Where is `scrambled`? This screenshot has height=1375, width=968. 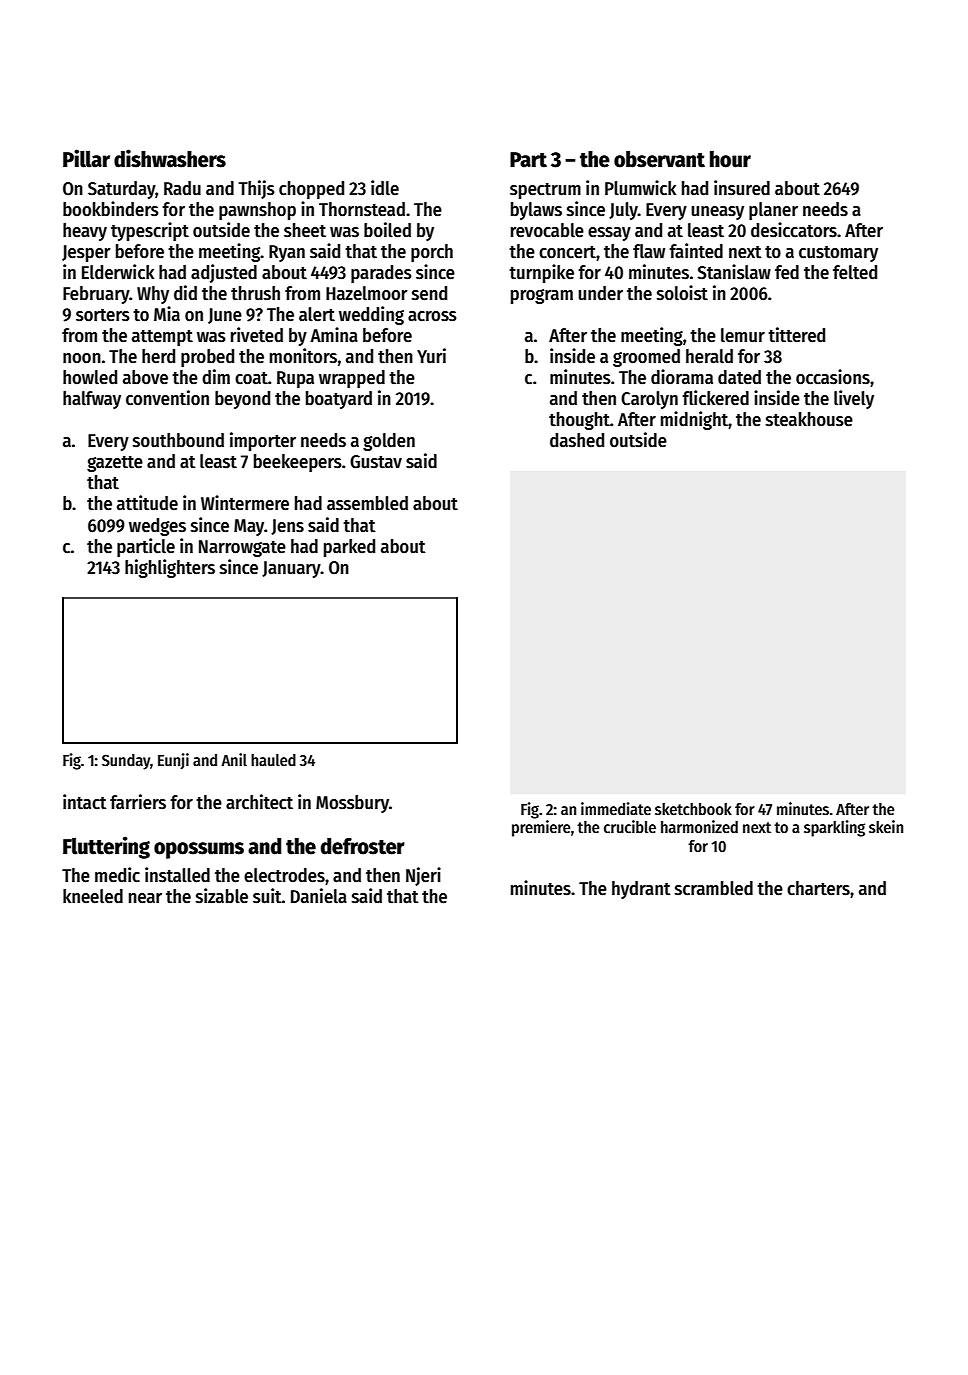
scrambled is located at coordinates (714, 888).
